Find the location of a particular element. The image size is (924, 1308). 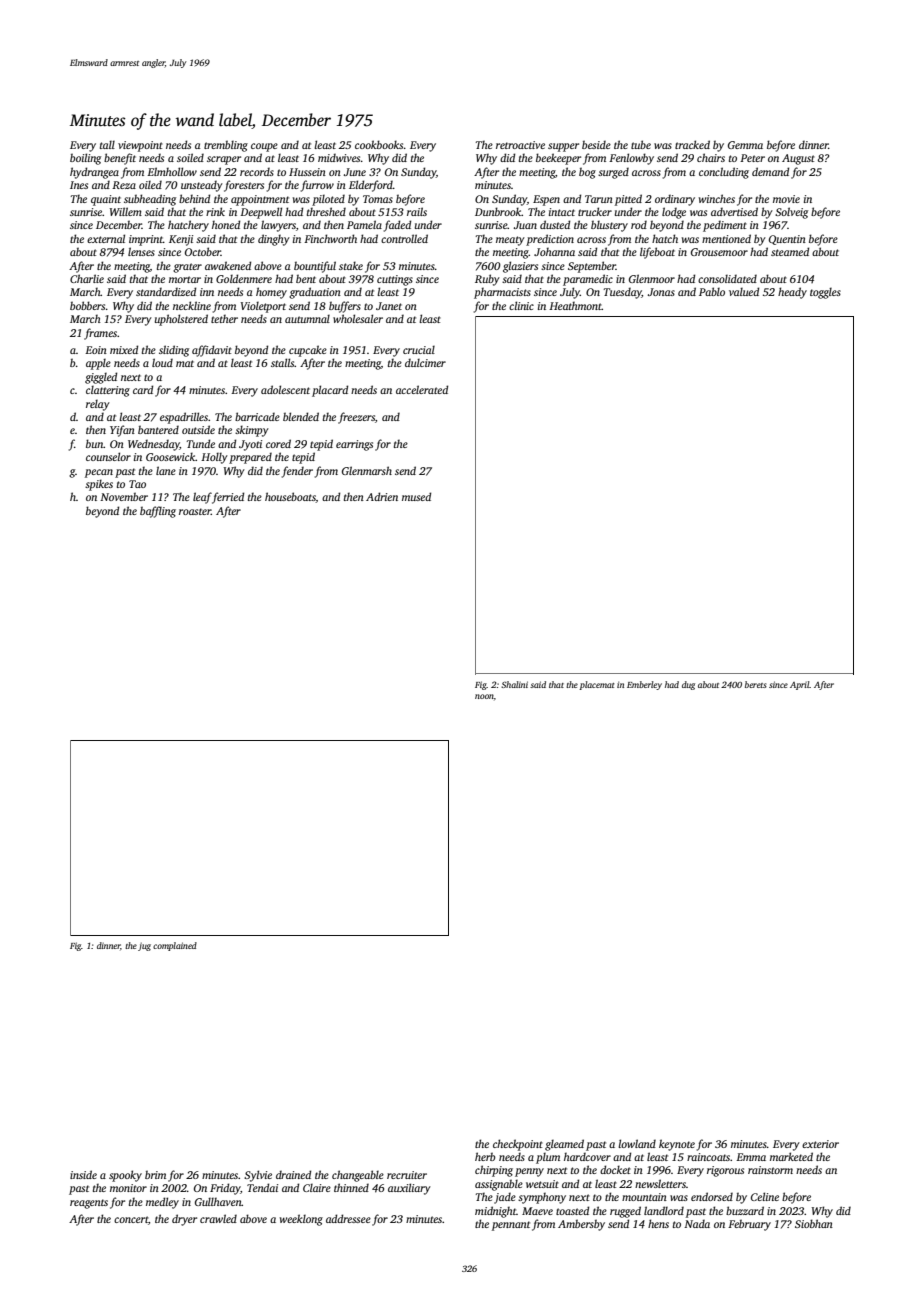

inside is located at coordinates (83, 1174).
